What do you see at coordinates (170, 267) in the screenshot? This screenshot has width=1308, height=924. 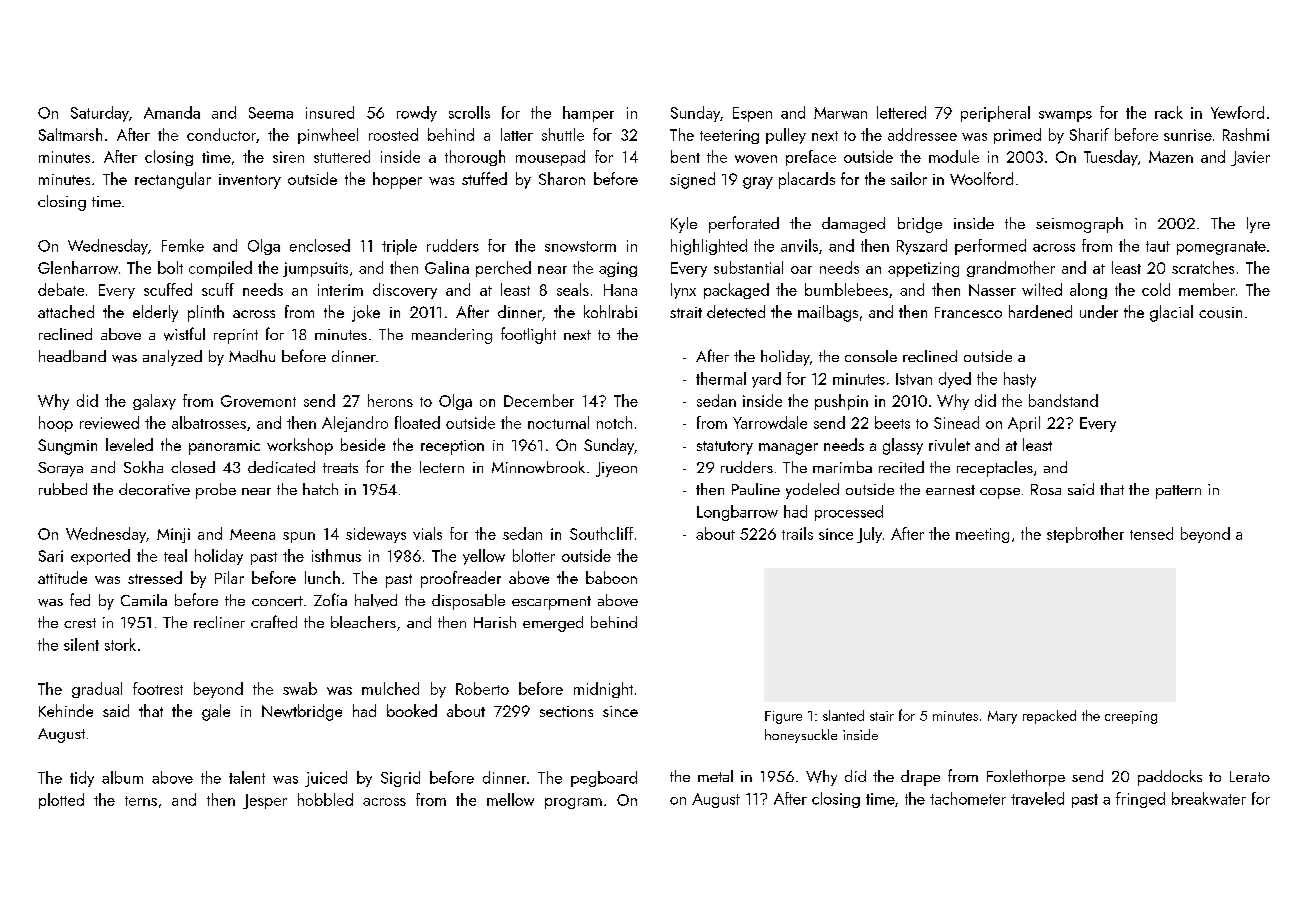 I see `bolt` at bounding box center [170, 267].
